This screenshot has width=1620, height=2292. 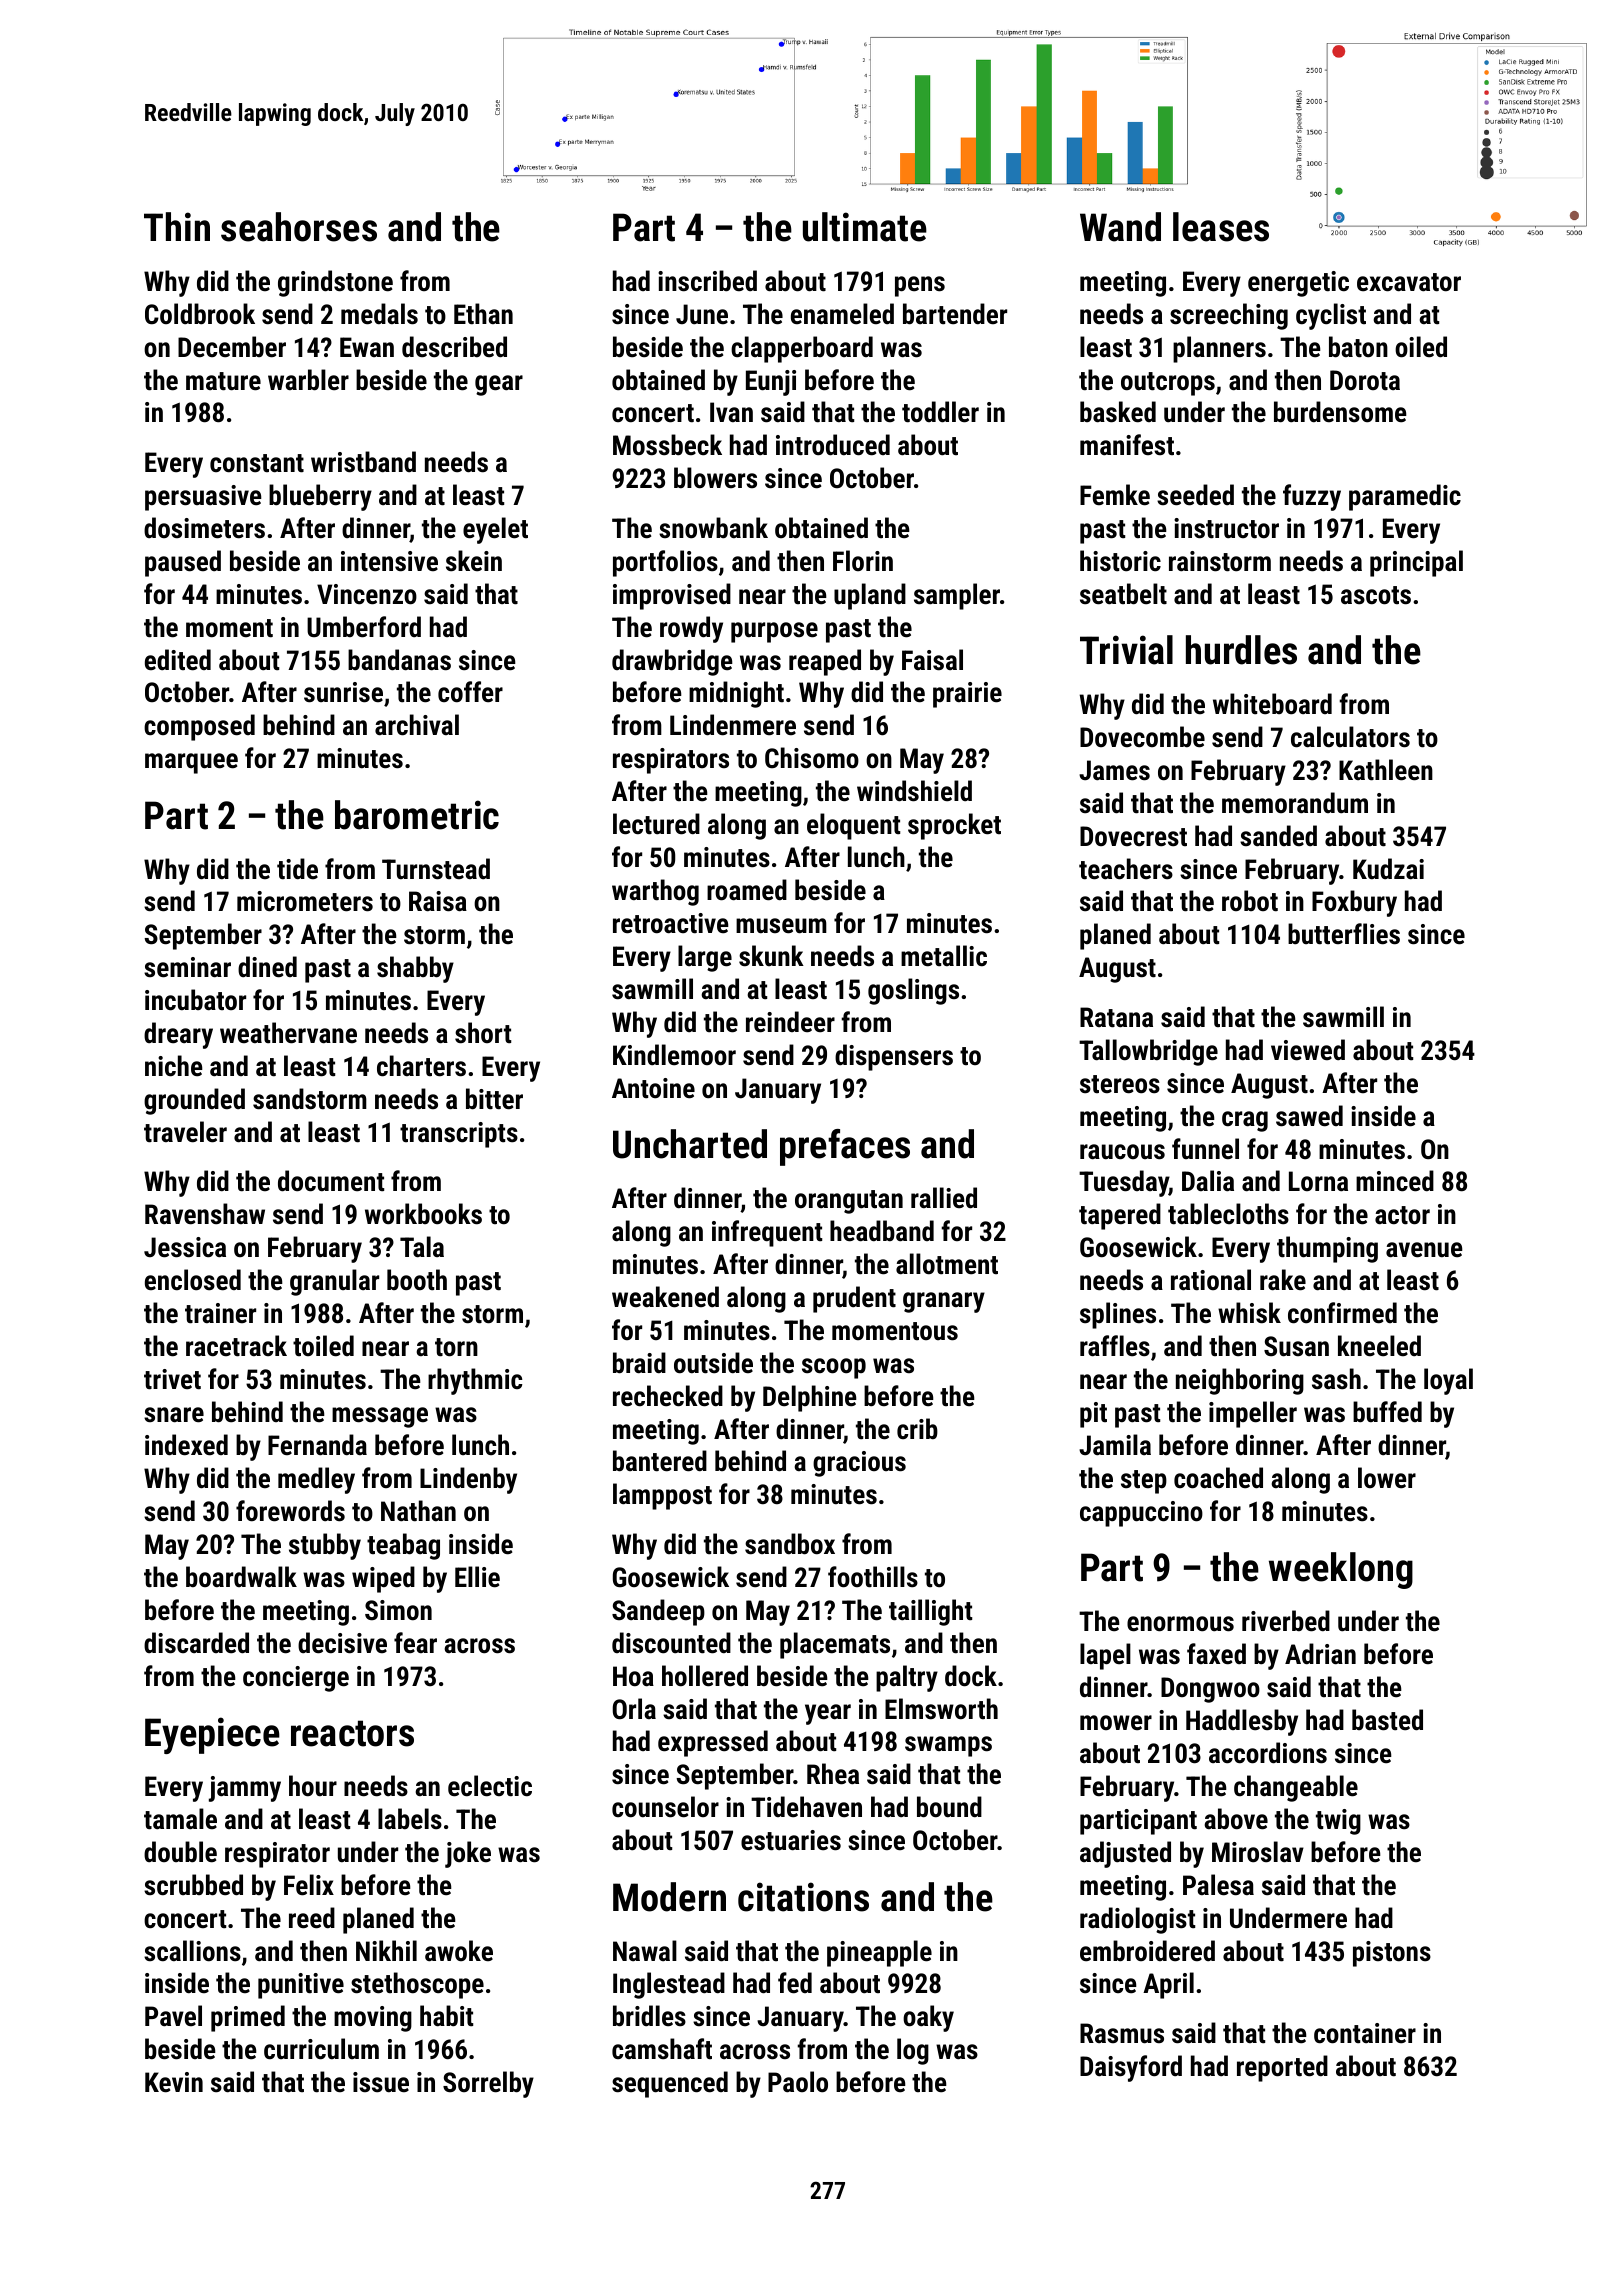 I want to click on introduced, so click(x=833, y=445).
